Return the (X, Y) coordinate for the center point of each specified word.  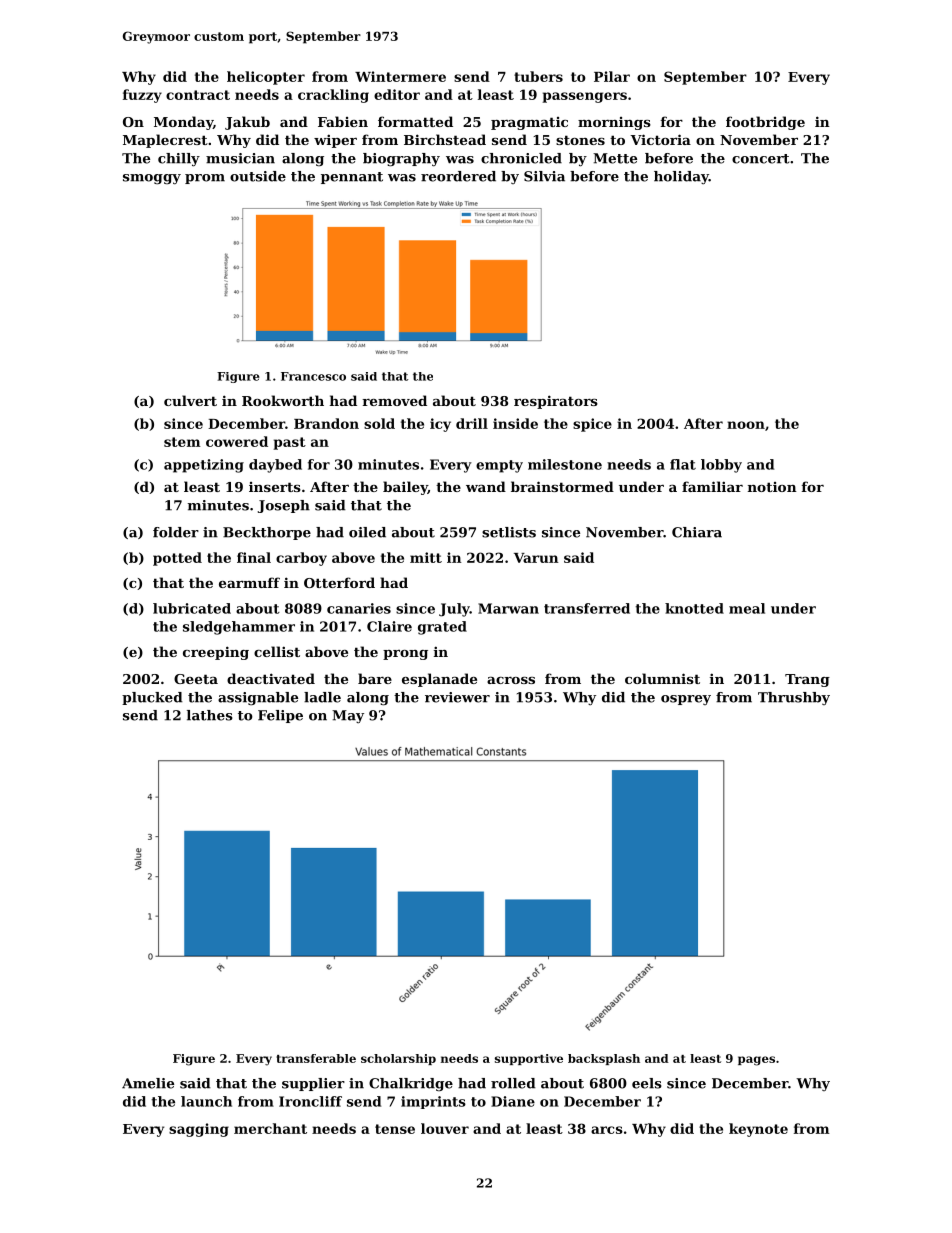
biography (401, 160)
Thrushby (794, 698)
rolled (513, 1083)
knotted (694, 608)
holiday (681, 177)
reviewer (457, 697)
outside (258, 176)
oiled (367, 532)
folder (176, 532)
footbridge (765, 123)
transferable (316, 1058)
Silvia (544, 176)
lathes (210, 715)
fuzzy (142, 96)
